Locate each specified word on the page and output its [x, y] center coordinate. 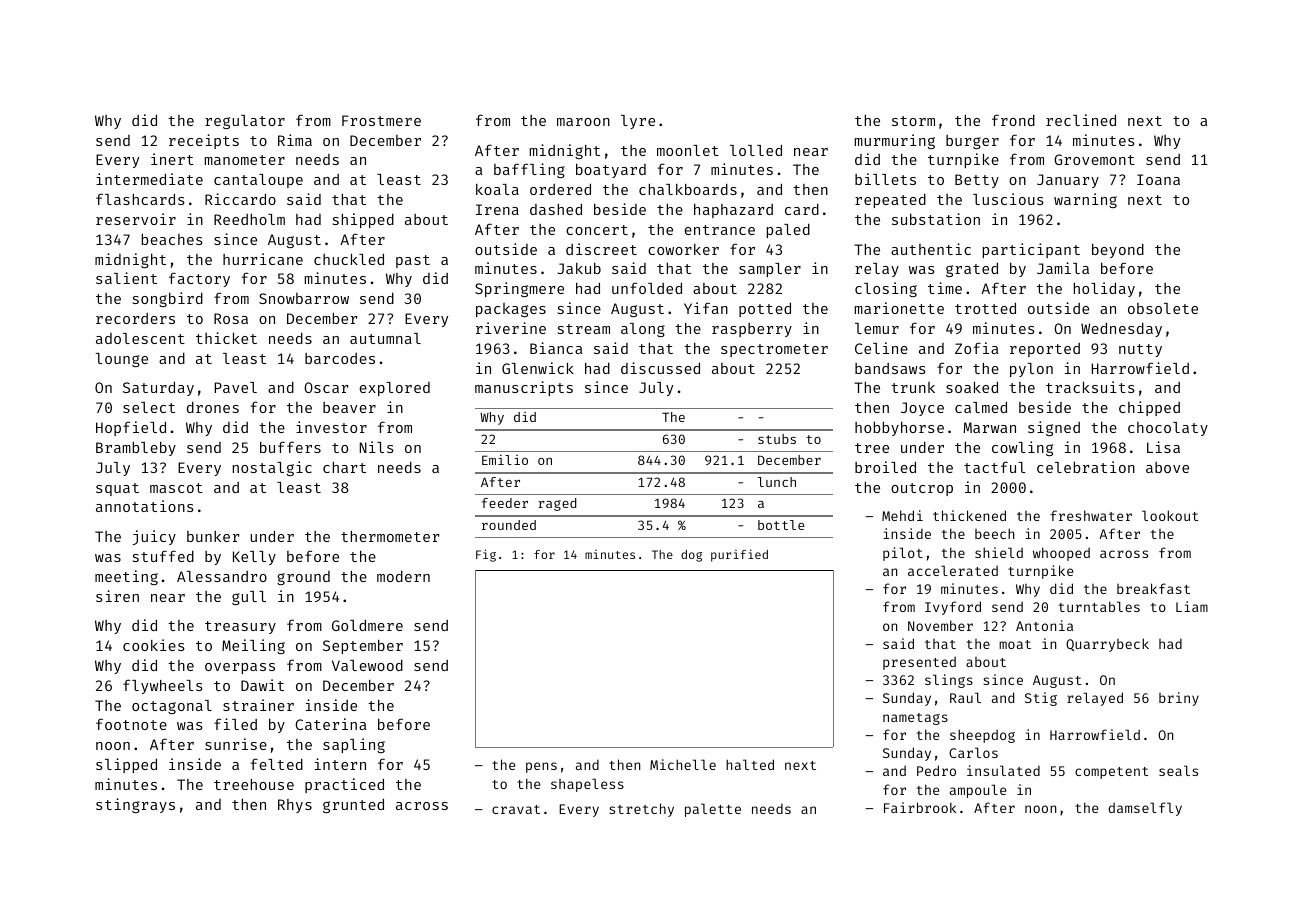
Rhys [295, 806]
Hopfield [131, 428]
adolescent [140, 338]
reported [1045, 350]
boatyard [611, 171]
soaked [972, 387]
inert [172, 159]
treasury [240, 627]
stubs [777, 439]
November [940, 625]
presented [919, 663]
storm [913, 121]
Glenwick [538, 368]
